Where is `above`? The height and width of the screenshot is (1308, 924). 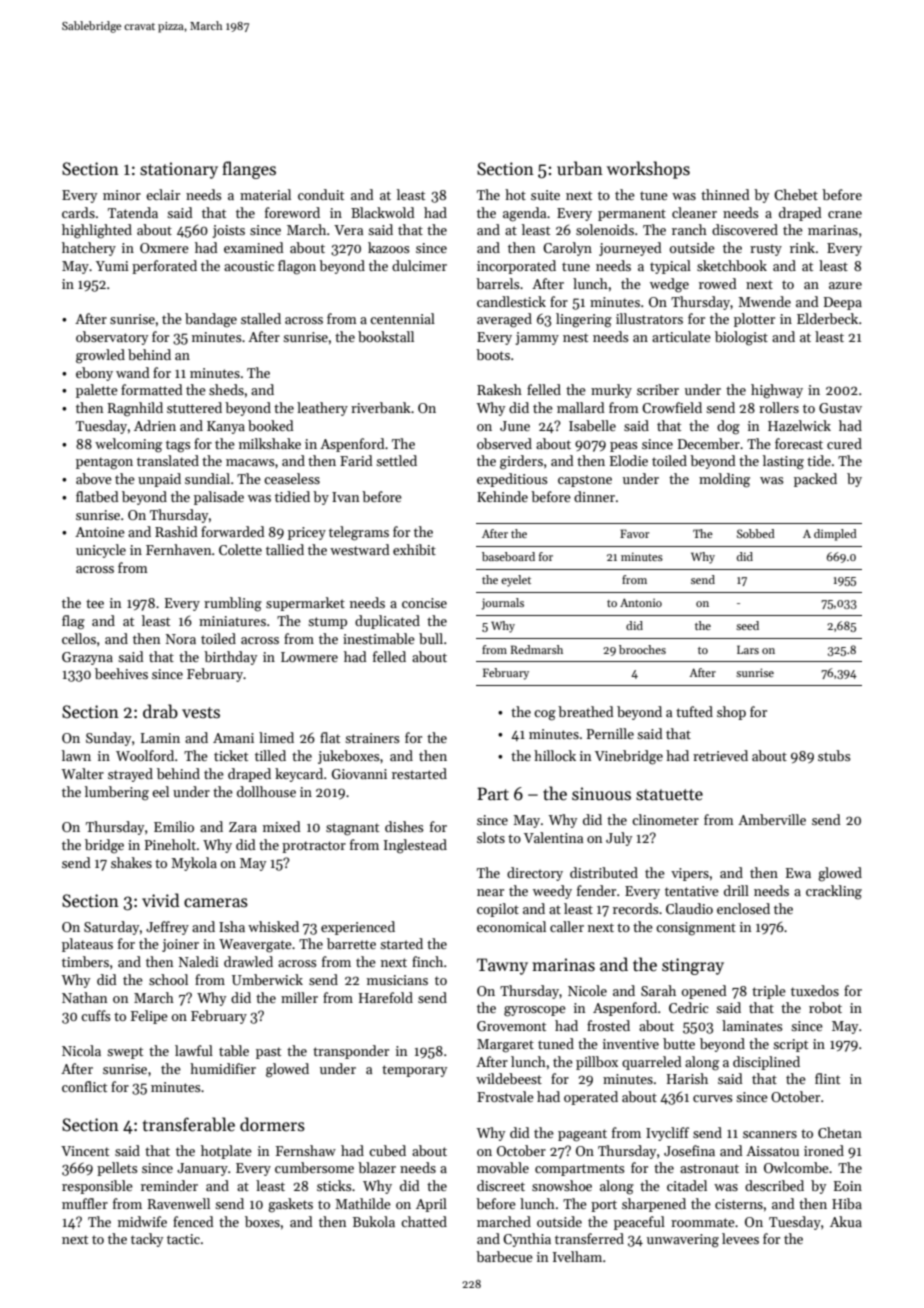
above is located at coordinates (94, 478).
